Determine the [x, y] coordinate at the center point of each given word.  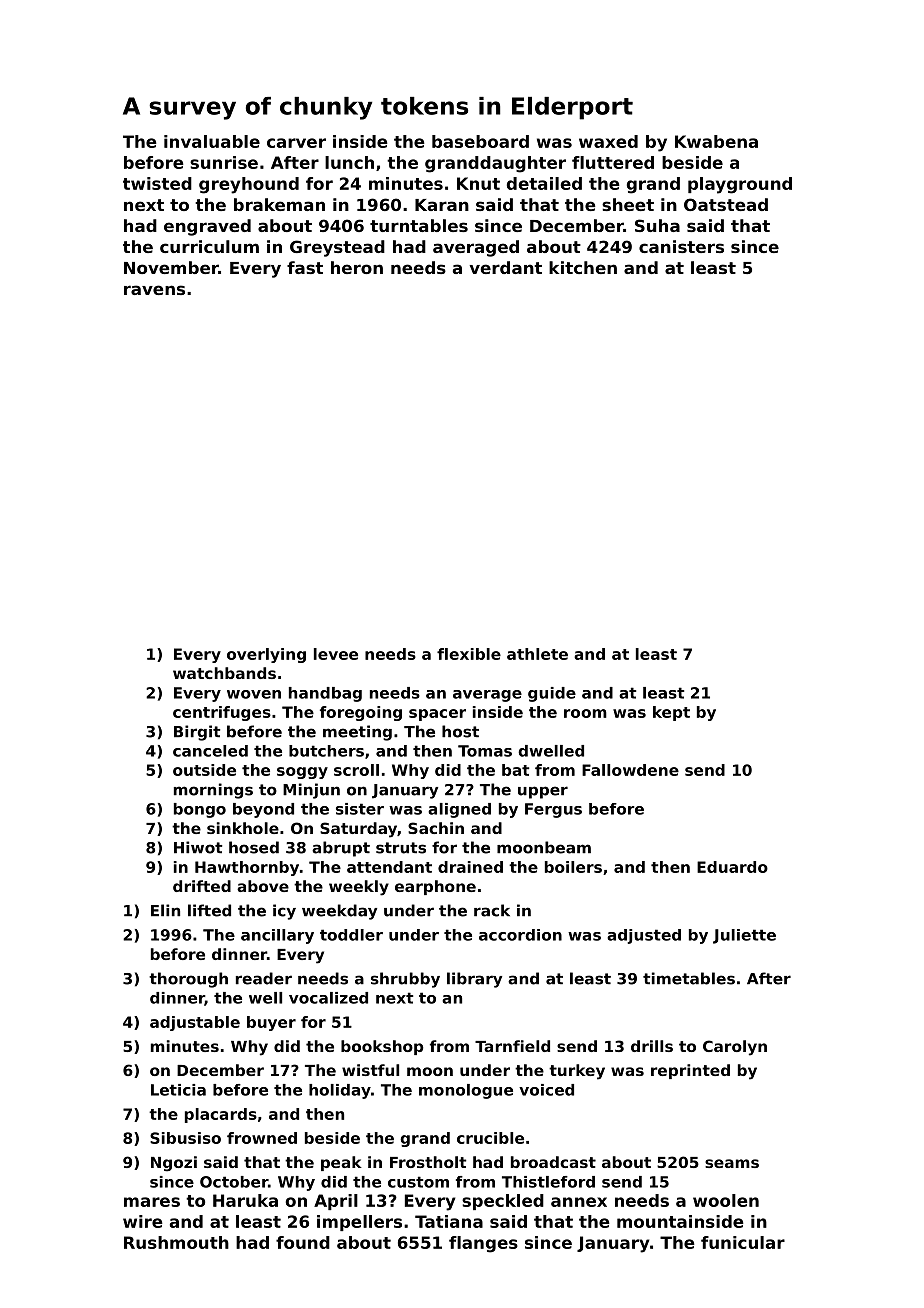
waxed [608, 141]
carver [296, 143]
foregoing [361, 713]
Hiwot [198, 847]
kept [671, 713]
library [474, 980]
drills [652, 1046]
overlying [266, 655]
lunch [349, 162]
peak [341, 1163]
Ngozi [174, 1164]
